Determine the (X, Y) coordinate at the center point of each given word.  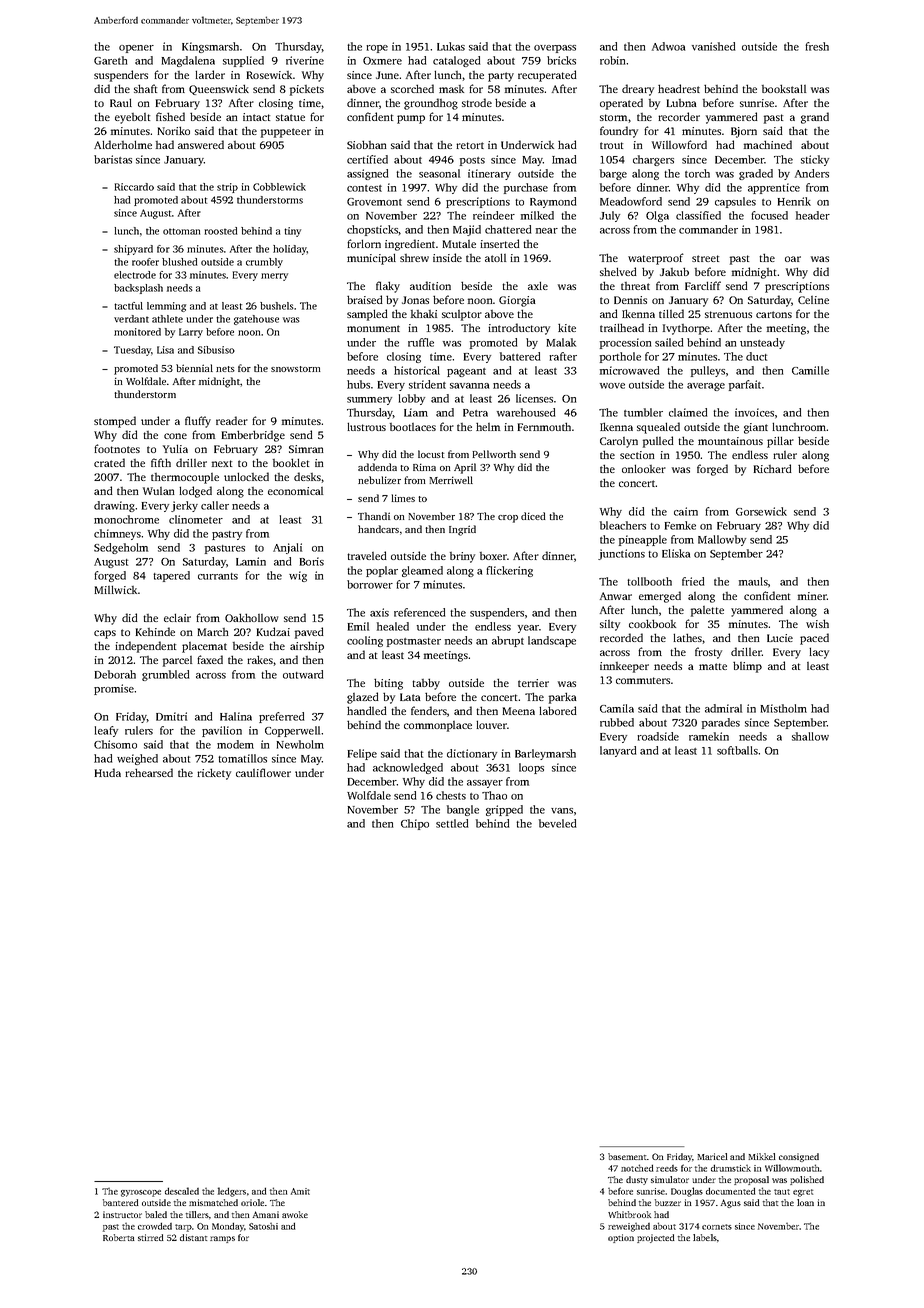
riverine (305, 60)
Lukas (451, 46)
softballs (737, 750)
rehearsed (149, 772)
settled (452, 823)
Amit (300, 1191)
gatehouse (256, 320)
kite (567, 327)
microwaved (629, 370)
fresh (817, 46)
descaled (182, 1191)
